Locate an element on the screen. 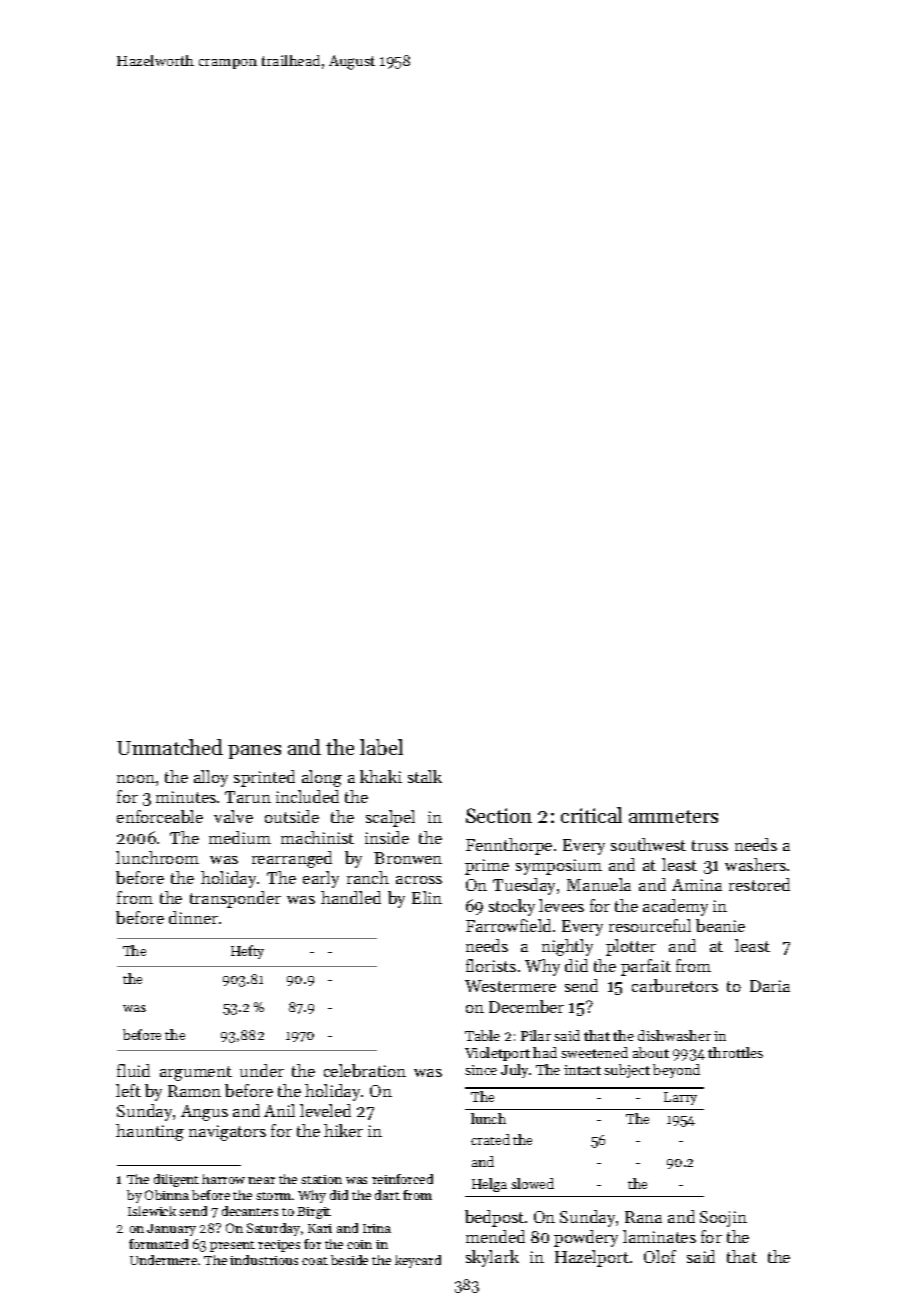 Image resolution: width=908 pixels, height=1316 pixels. keycard is located at coordinates (418, 1261).
